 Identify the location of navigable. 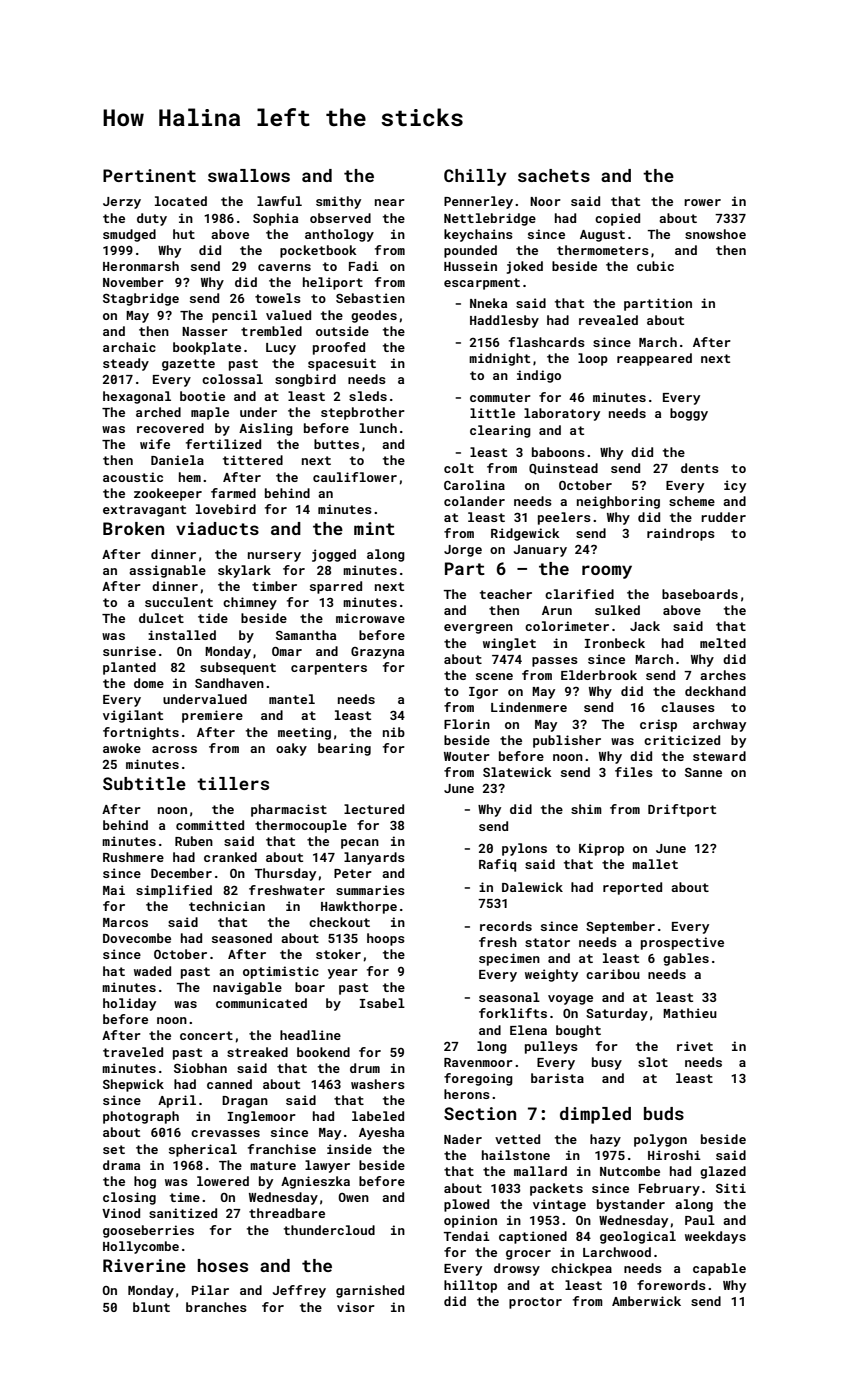
(247, 988).
